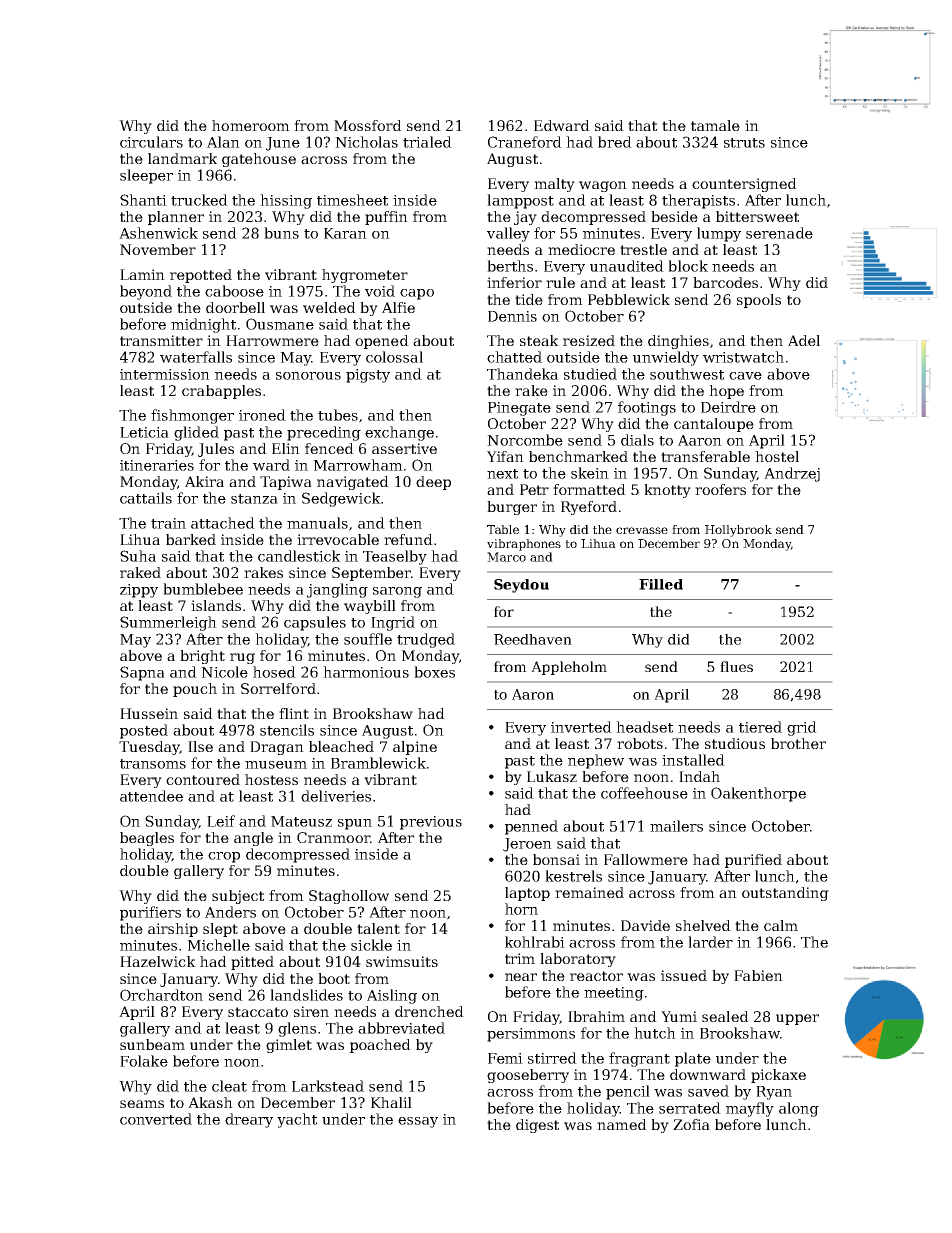  I want to click on Shanti, so click(143, 200).
